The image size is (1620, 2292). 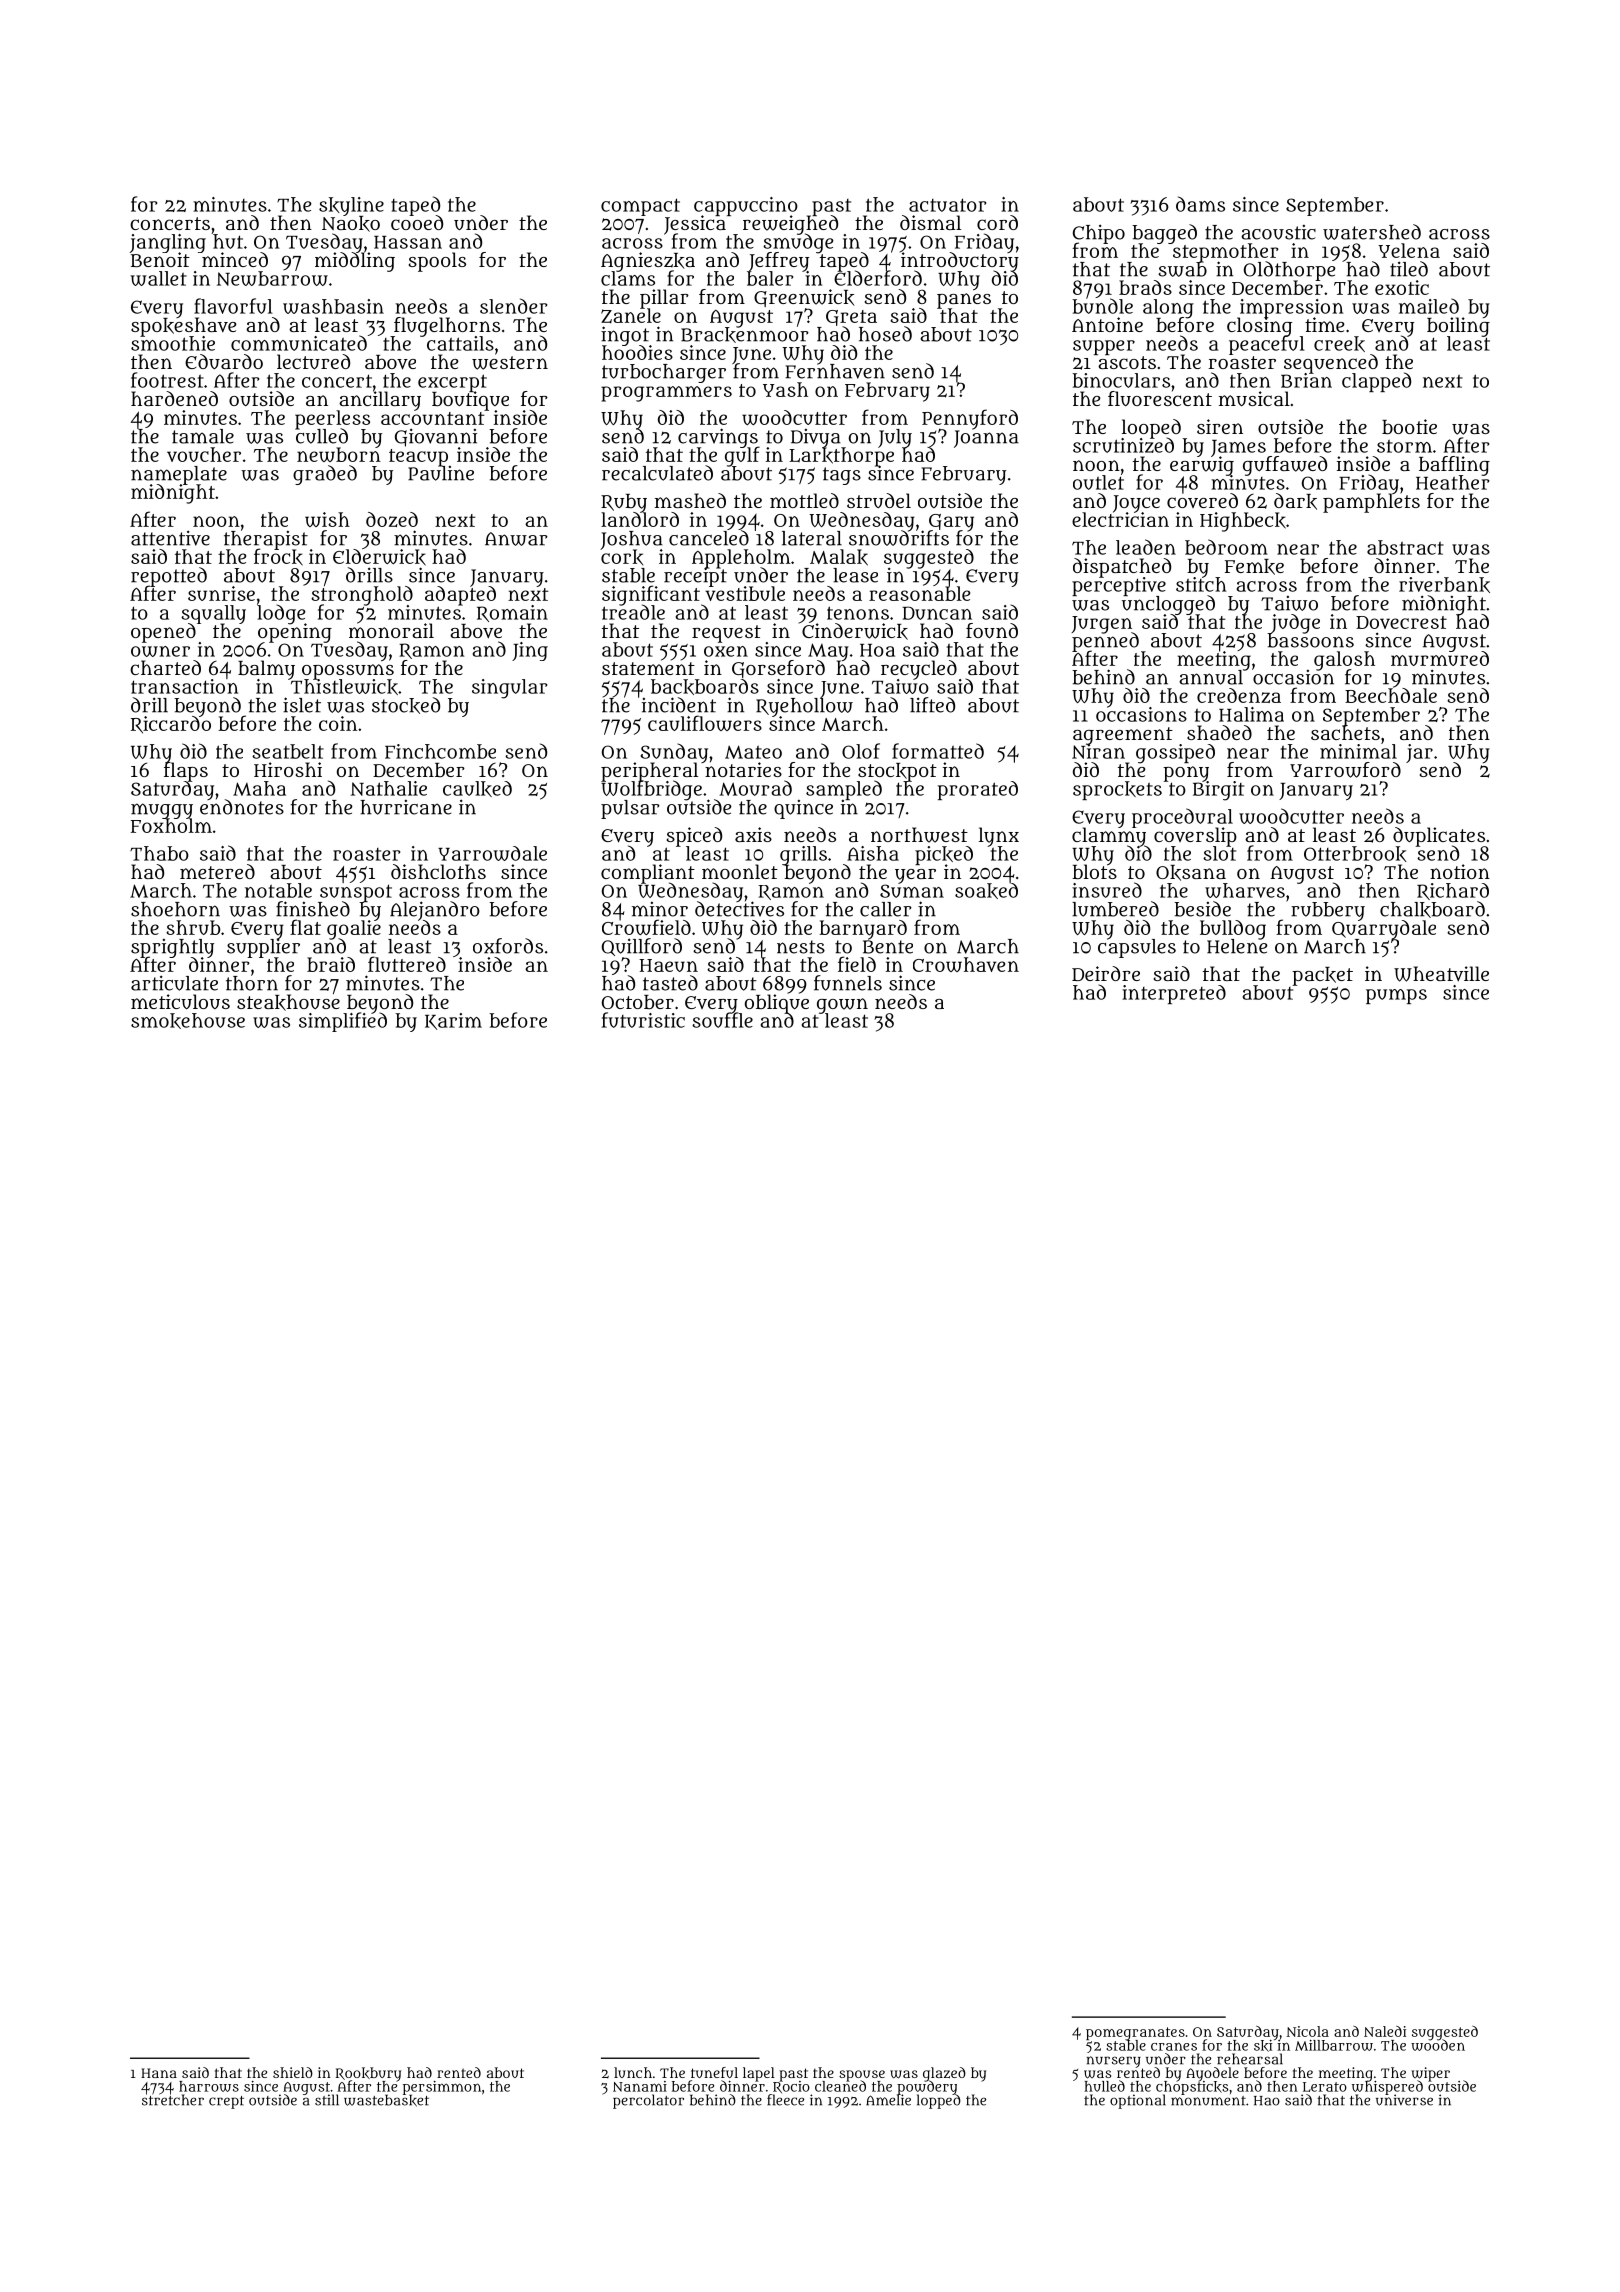 I want to click on culled, so click(x=321, y=436).
